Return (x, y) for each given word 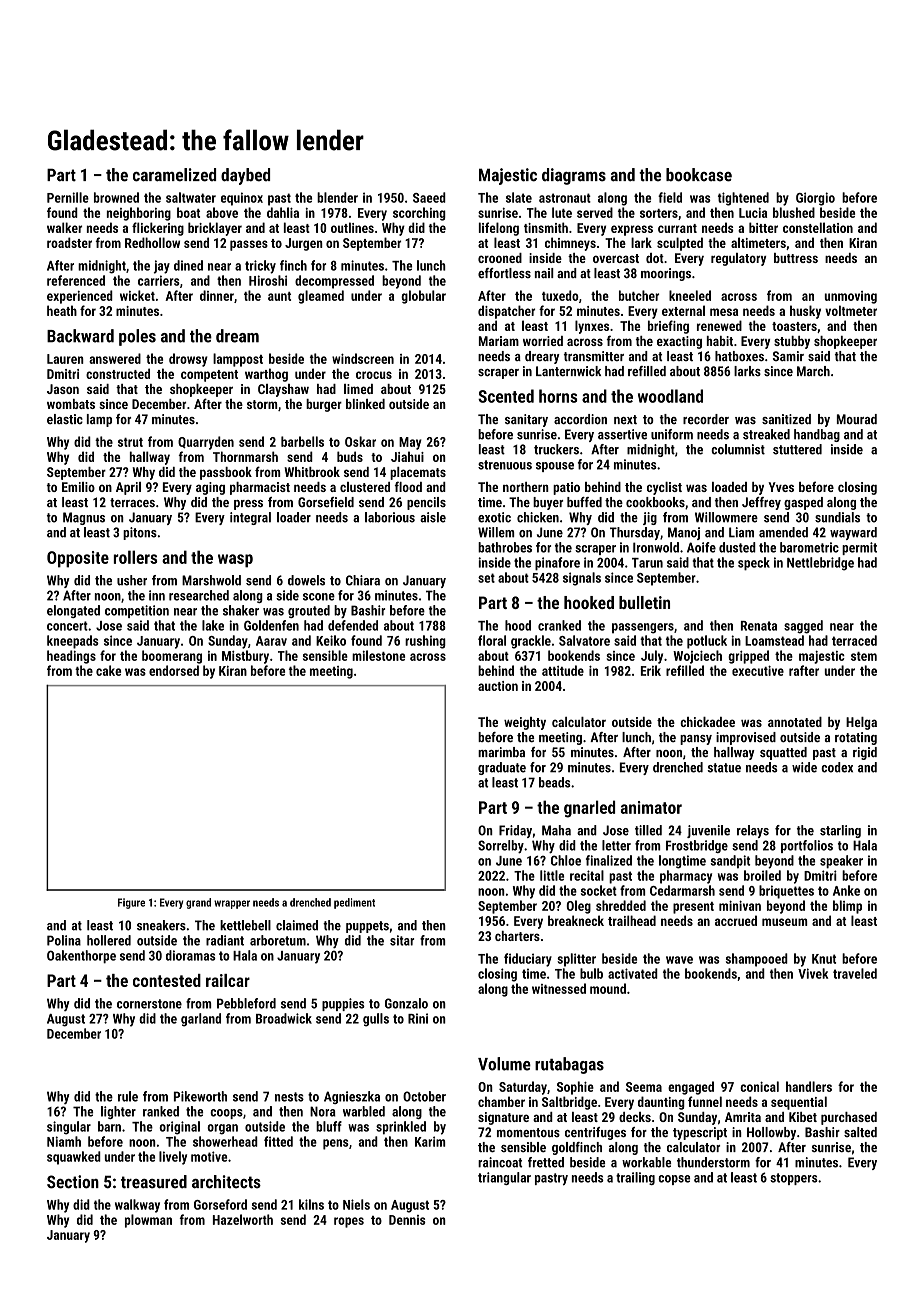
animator (651, 807)
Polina (64, 940)
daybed (245, 176)
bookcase (699, 175)
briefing (668, 327)
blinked (365, 404)
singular (69, 1128)
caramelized (174, 175)
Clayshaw (283, 390)
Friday (515, 831)
